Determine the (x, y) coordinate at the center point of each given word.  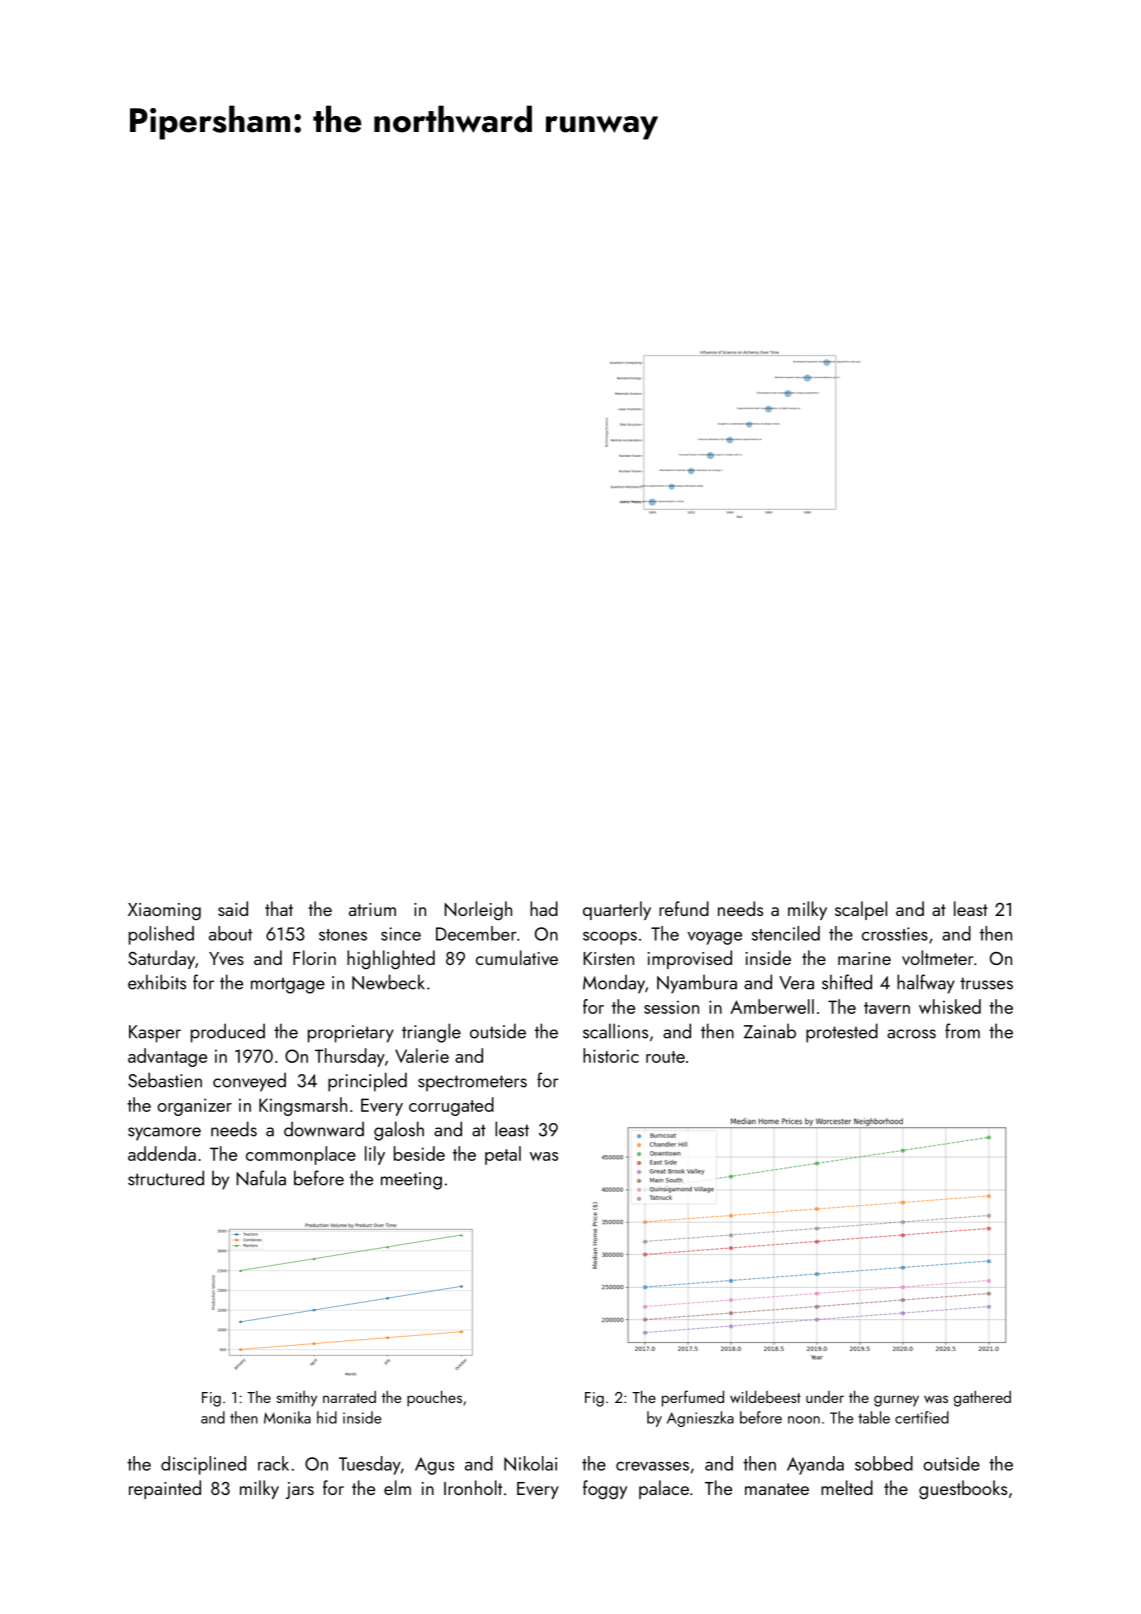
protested (842, 1033)
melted (847, 1487)
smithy (296, 1399)
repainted (165, 1489)
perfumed (693, 1398)
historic (611, 1055)
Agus (434, 1466)
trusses (986, 983)
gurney (896, 1401)
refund (684, 908)
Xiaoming (164, 912)
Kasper (155, 1034)
